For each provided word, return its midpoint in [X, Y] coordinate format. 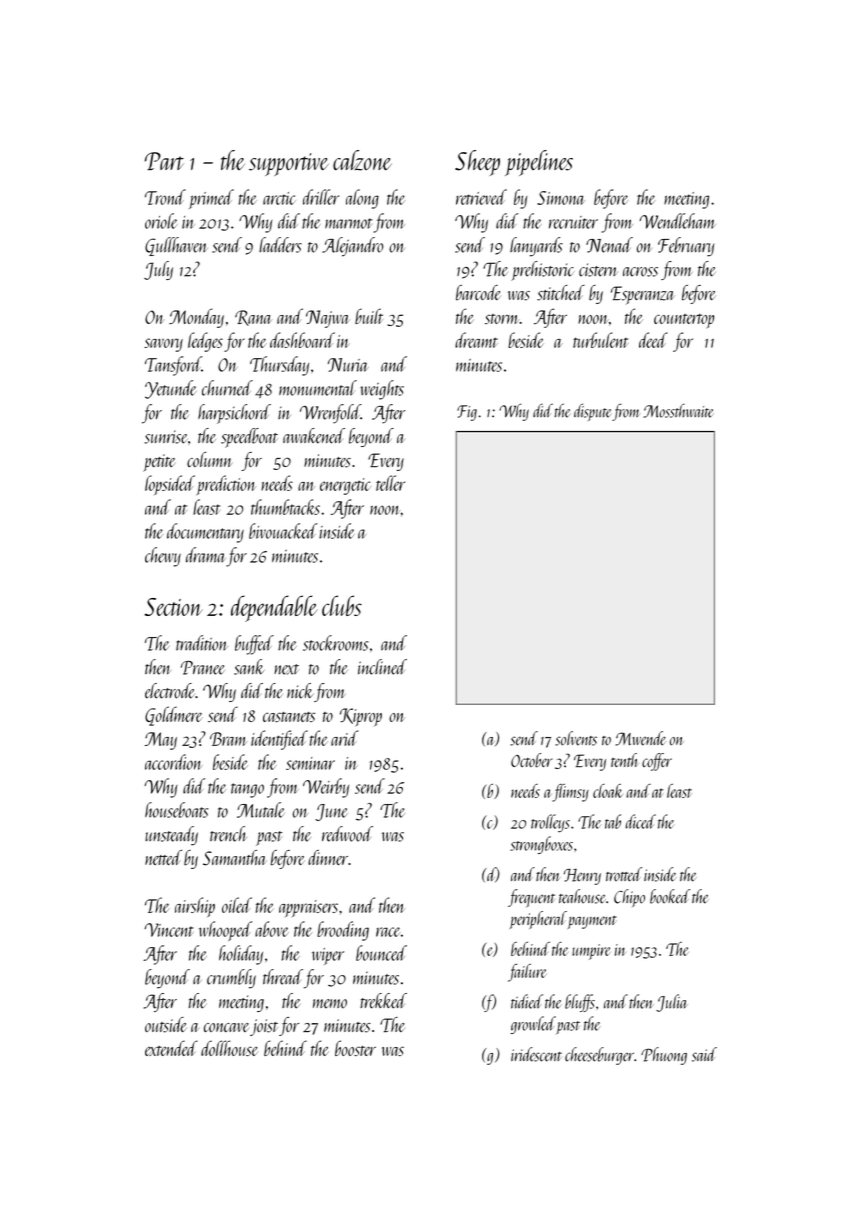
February [686, 247]
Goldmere [173, 716]
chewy [163, 557]
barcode [478, 293]
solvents [576, 738]
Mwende [641, 738]
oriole [161, 221]
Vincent [169, 930]
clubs [342, 605]
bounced [381, 953]
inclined [382, 667]
